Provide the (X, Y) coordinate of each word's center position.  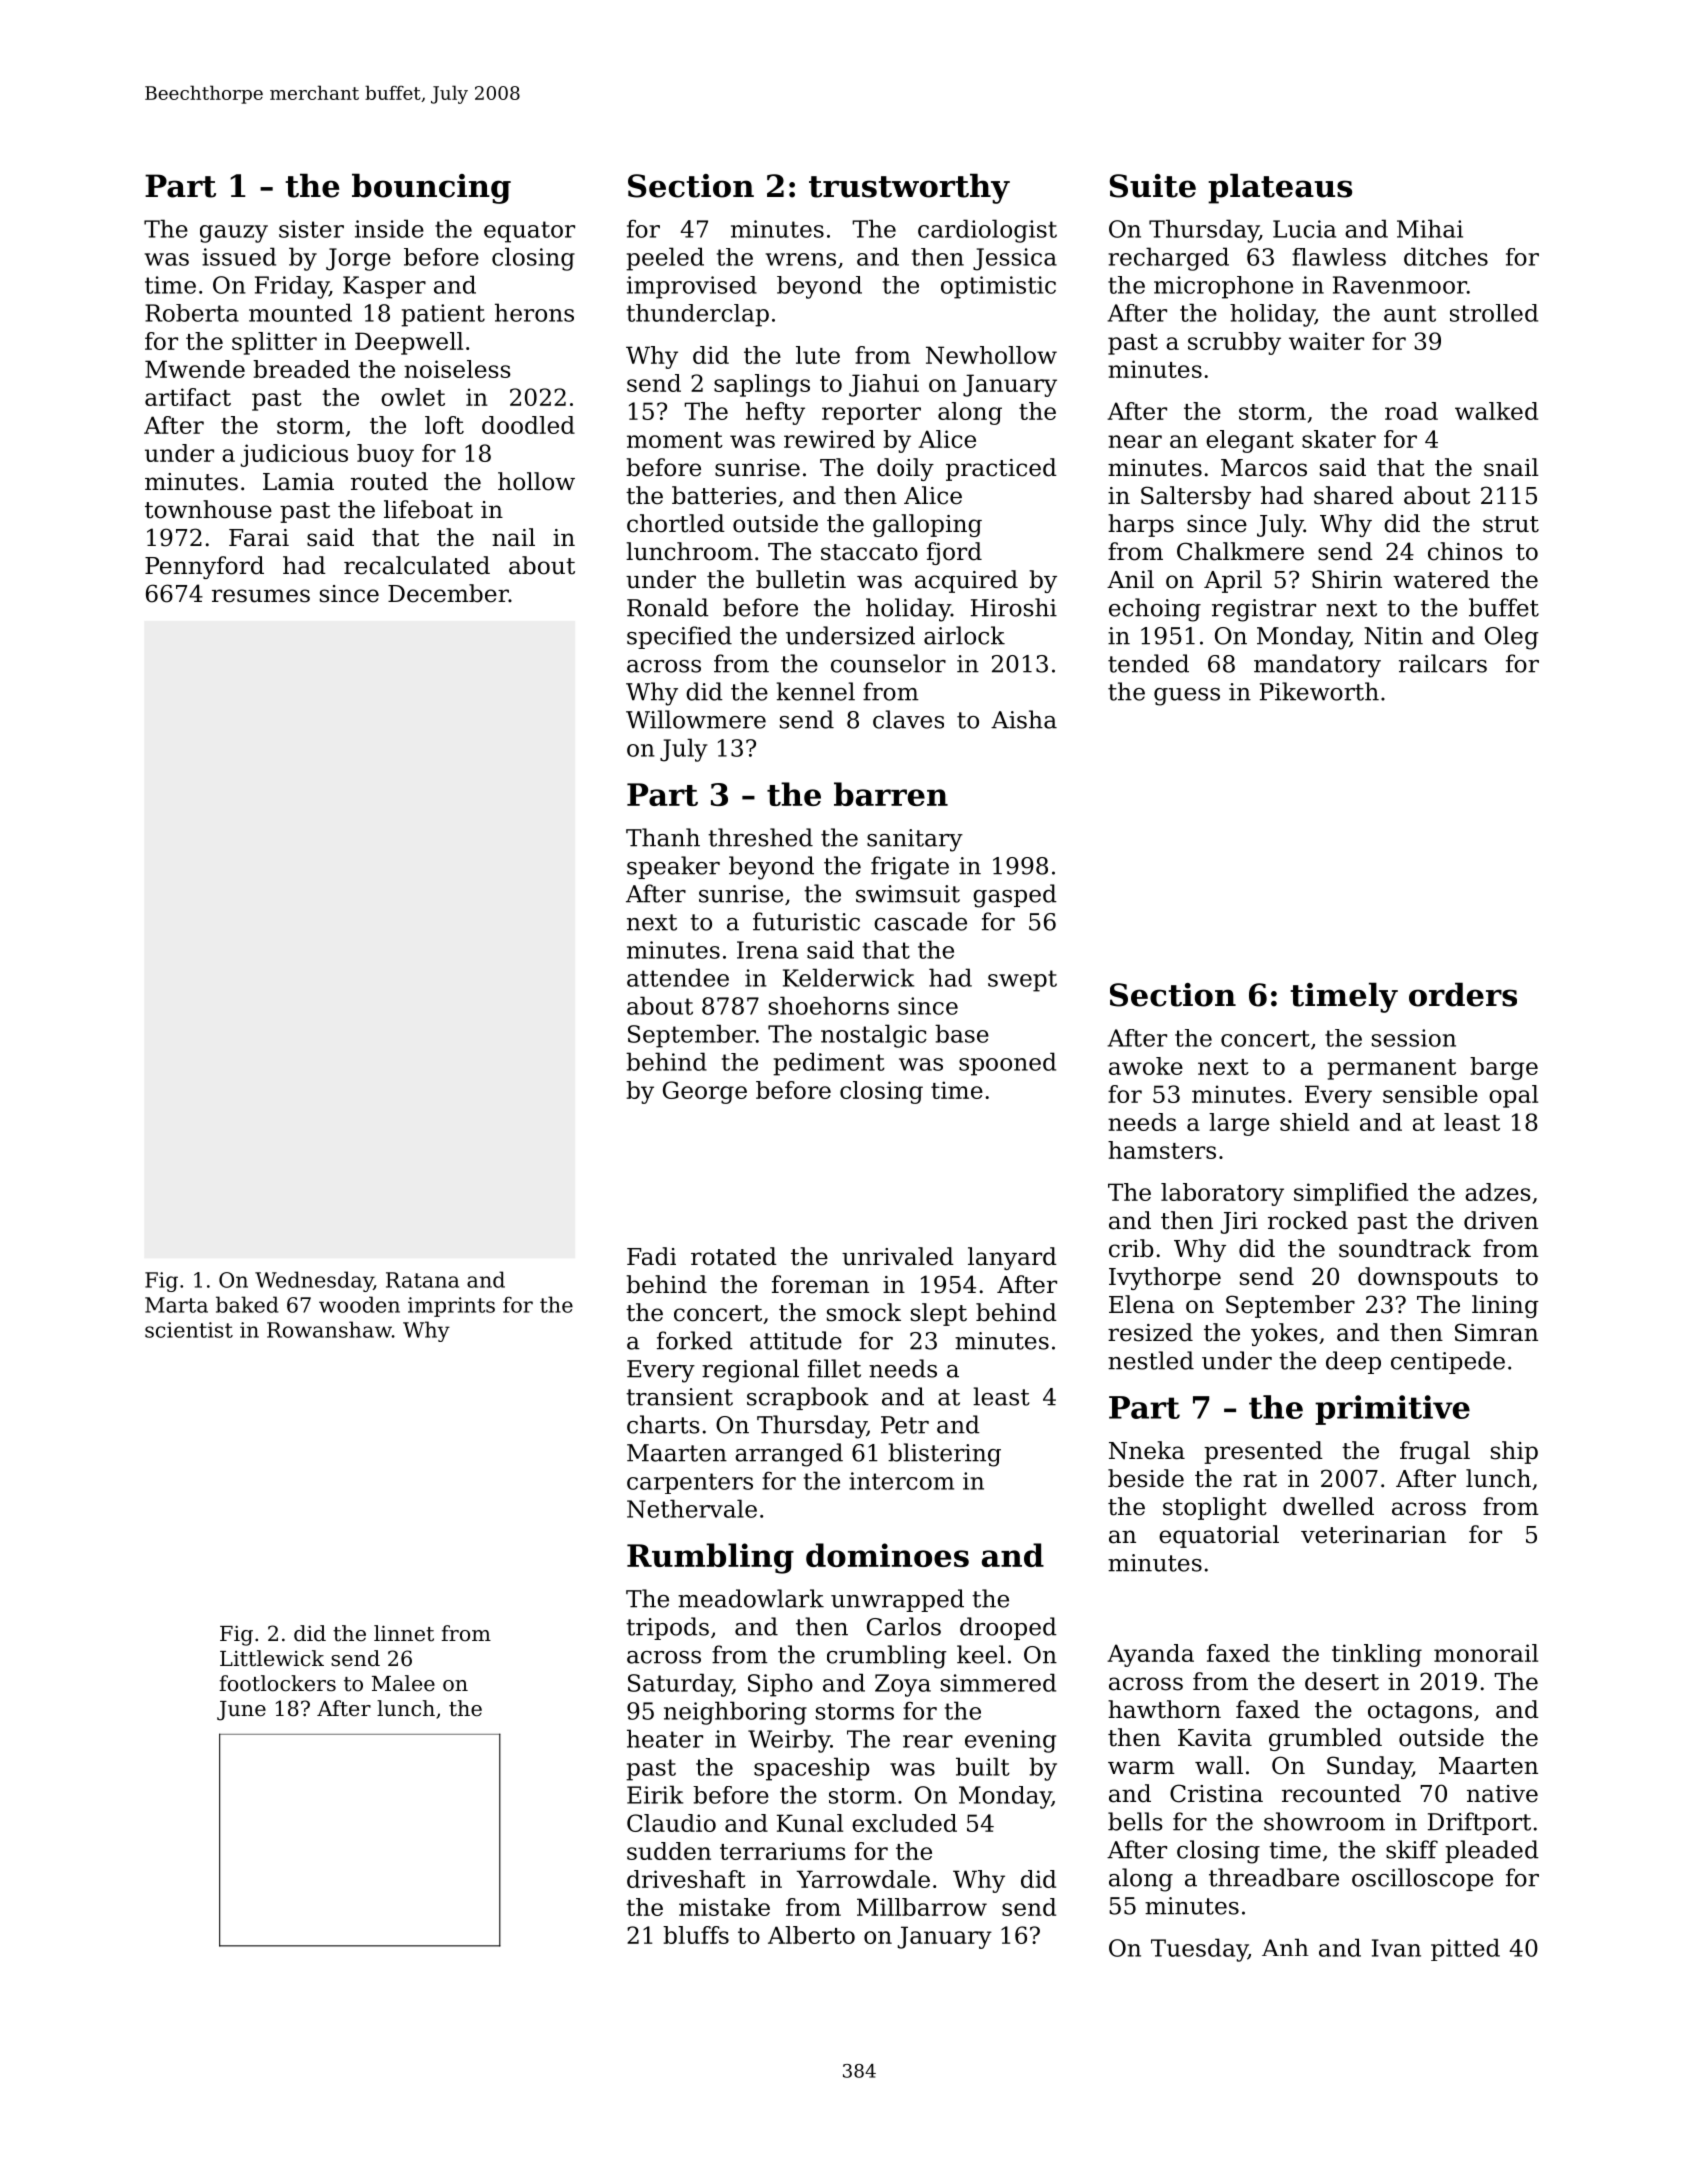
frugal (1435, 1452)
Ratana (422, 1280)
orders (1463, 994)
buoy (385, 455)
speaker (673, 867)
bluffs (696, 1935)
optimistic (998, 287)
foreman (820, 1284)
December (448, 593)
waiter (1326, 341)
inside (389, 228)
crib (1131, 1248)
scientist (189, 1330)
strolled (1494, 313)
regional (750, 1371)
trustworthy (909, 188)
